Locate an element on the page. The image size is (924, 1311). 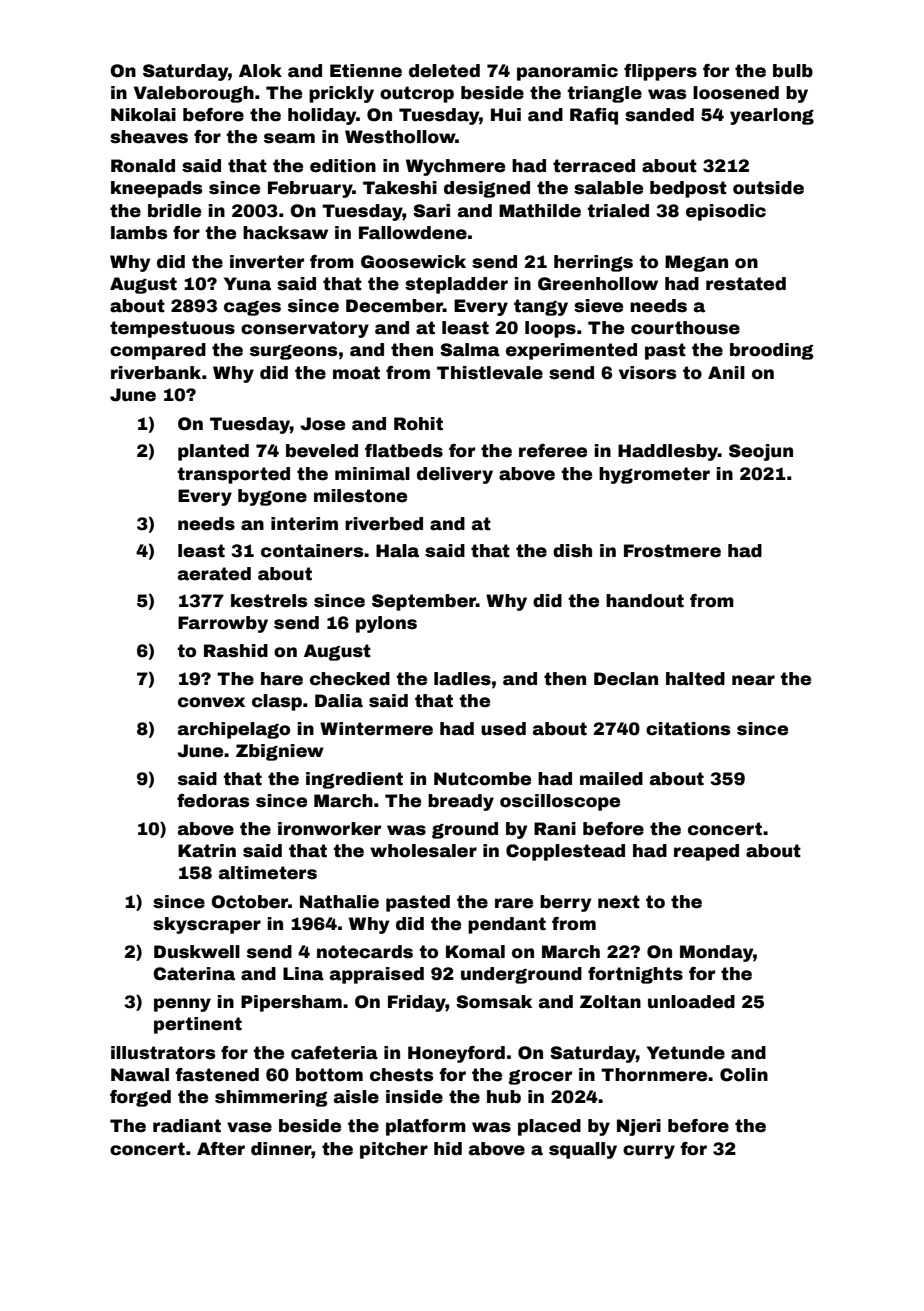
containers is located at coordinates (312, 551).
